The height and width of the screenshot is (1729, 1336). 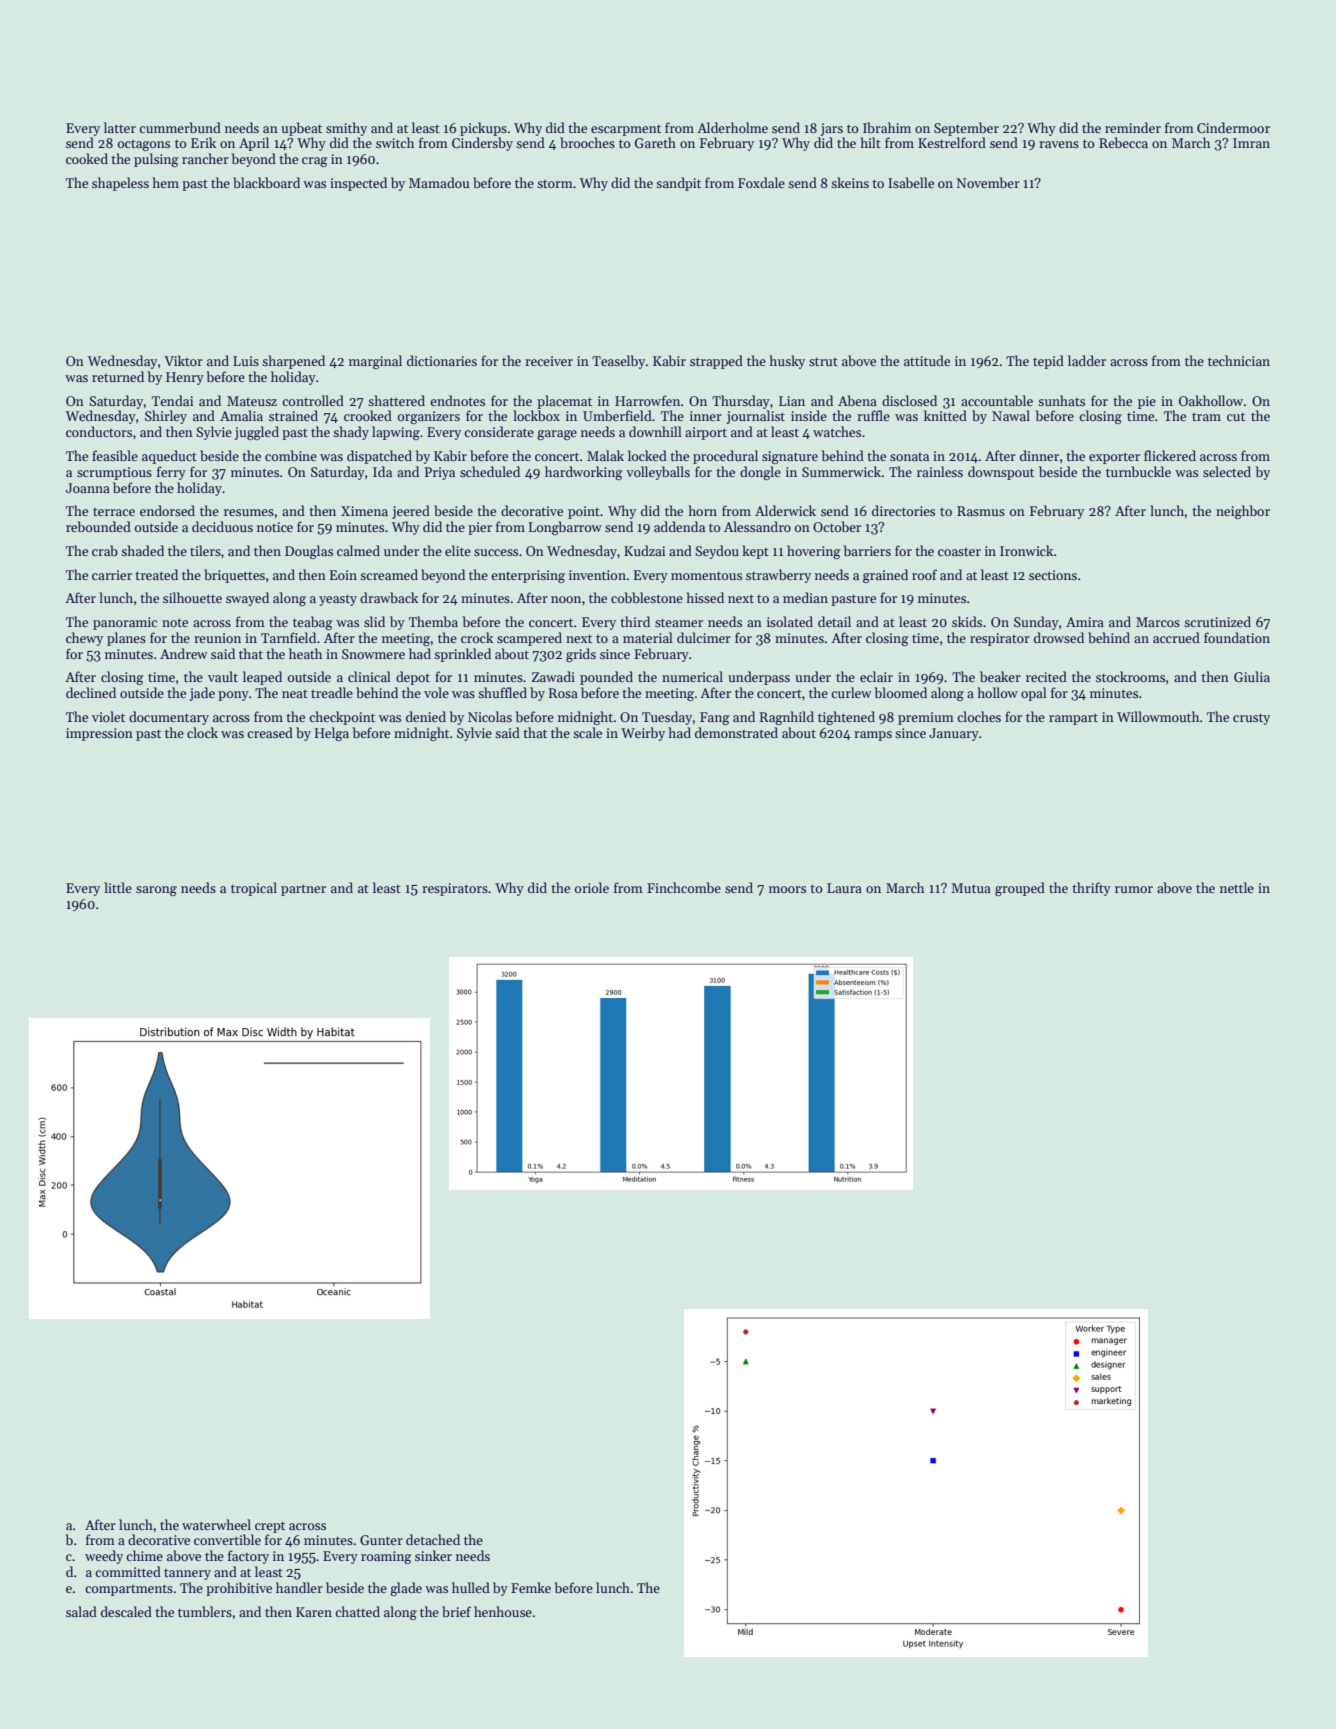 What do you see at coordinates (216, 1524) in the screenshot?
I see `waterwheel` at bounding box center [216, 1524].
